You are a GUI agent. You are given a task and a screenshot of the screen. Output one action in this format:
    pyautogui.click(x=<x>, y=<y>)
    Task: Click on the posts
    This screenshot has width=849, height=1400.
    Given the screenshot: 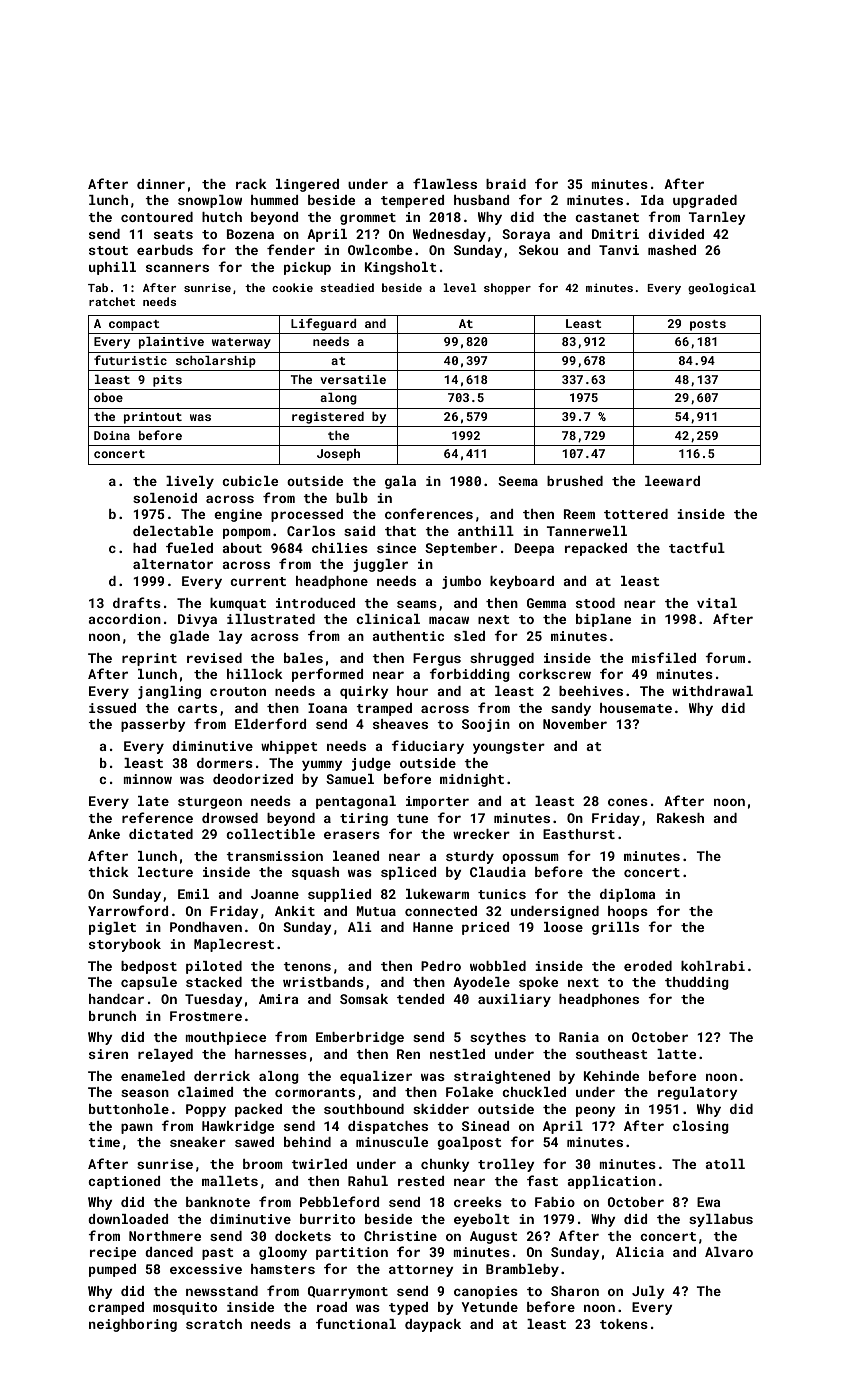 What is the action you would take?
    pyautogui.click(x=708, y=325)
